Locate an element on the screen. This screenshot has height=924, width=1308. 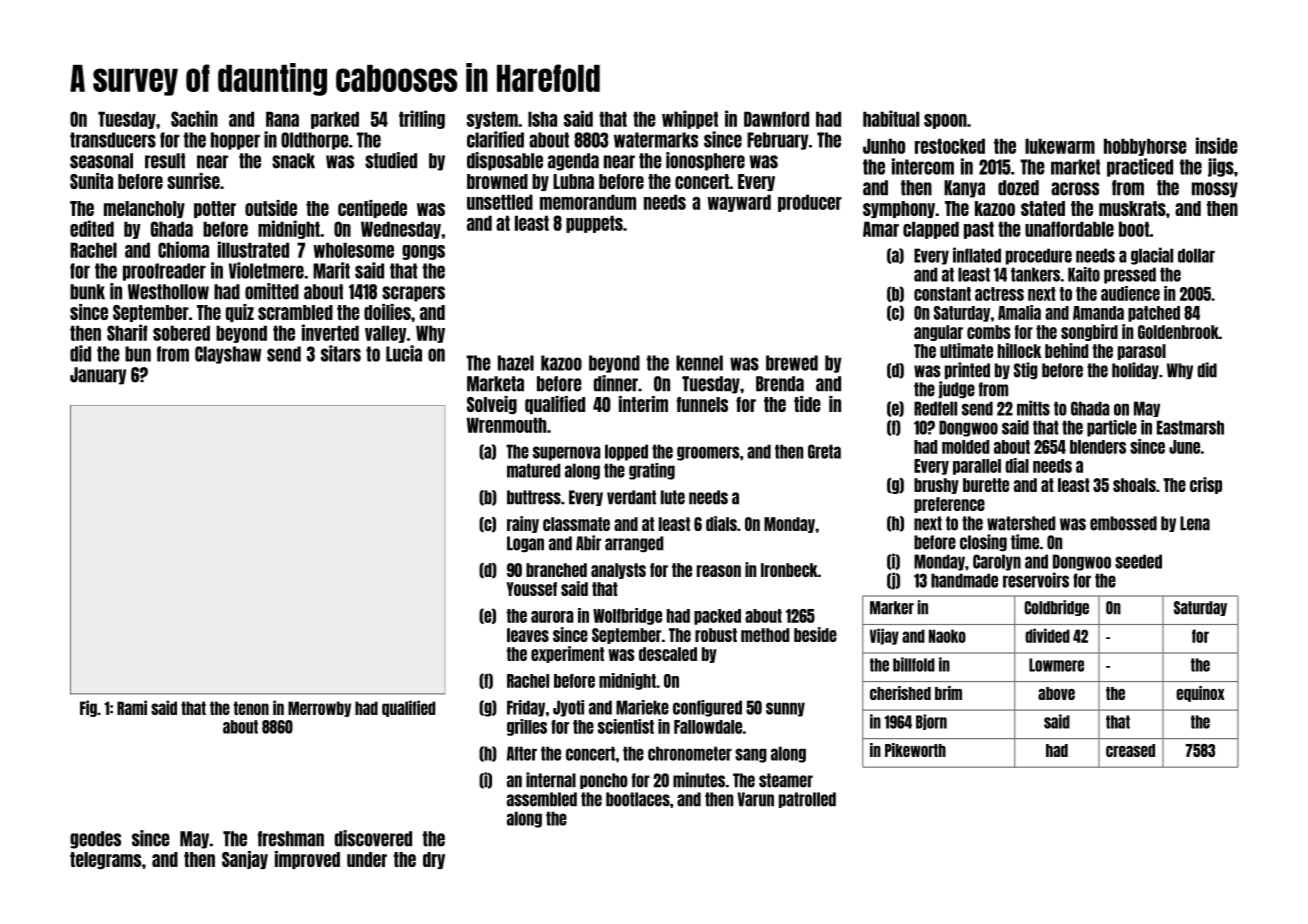
scientist is located at coordinates (626, 726).
